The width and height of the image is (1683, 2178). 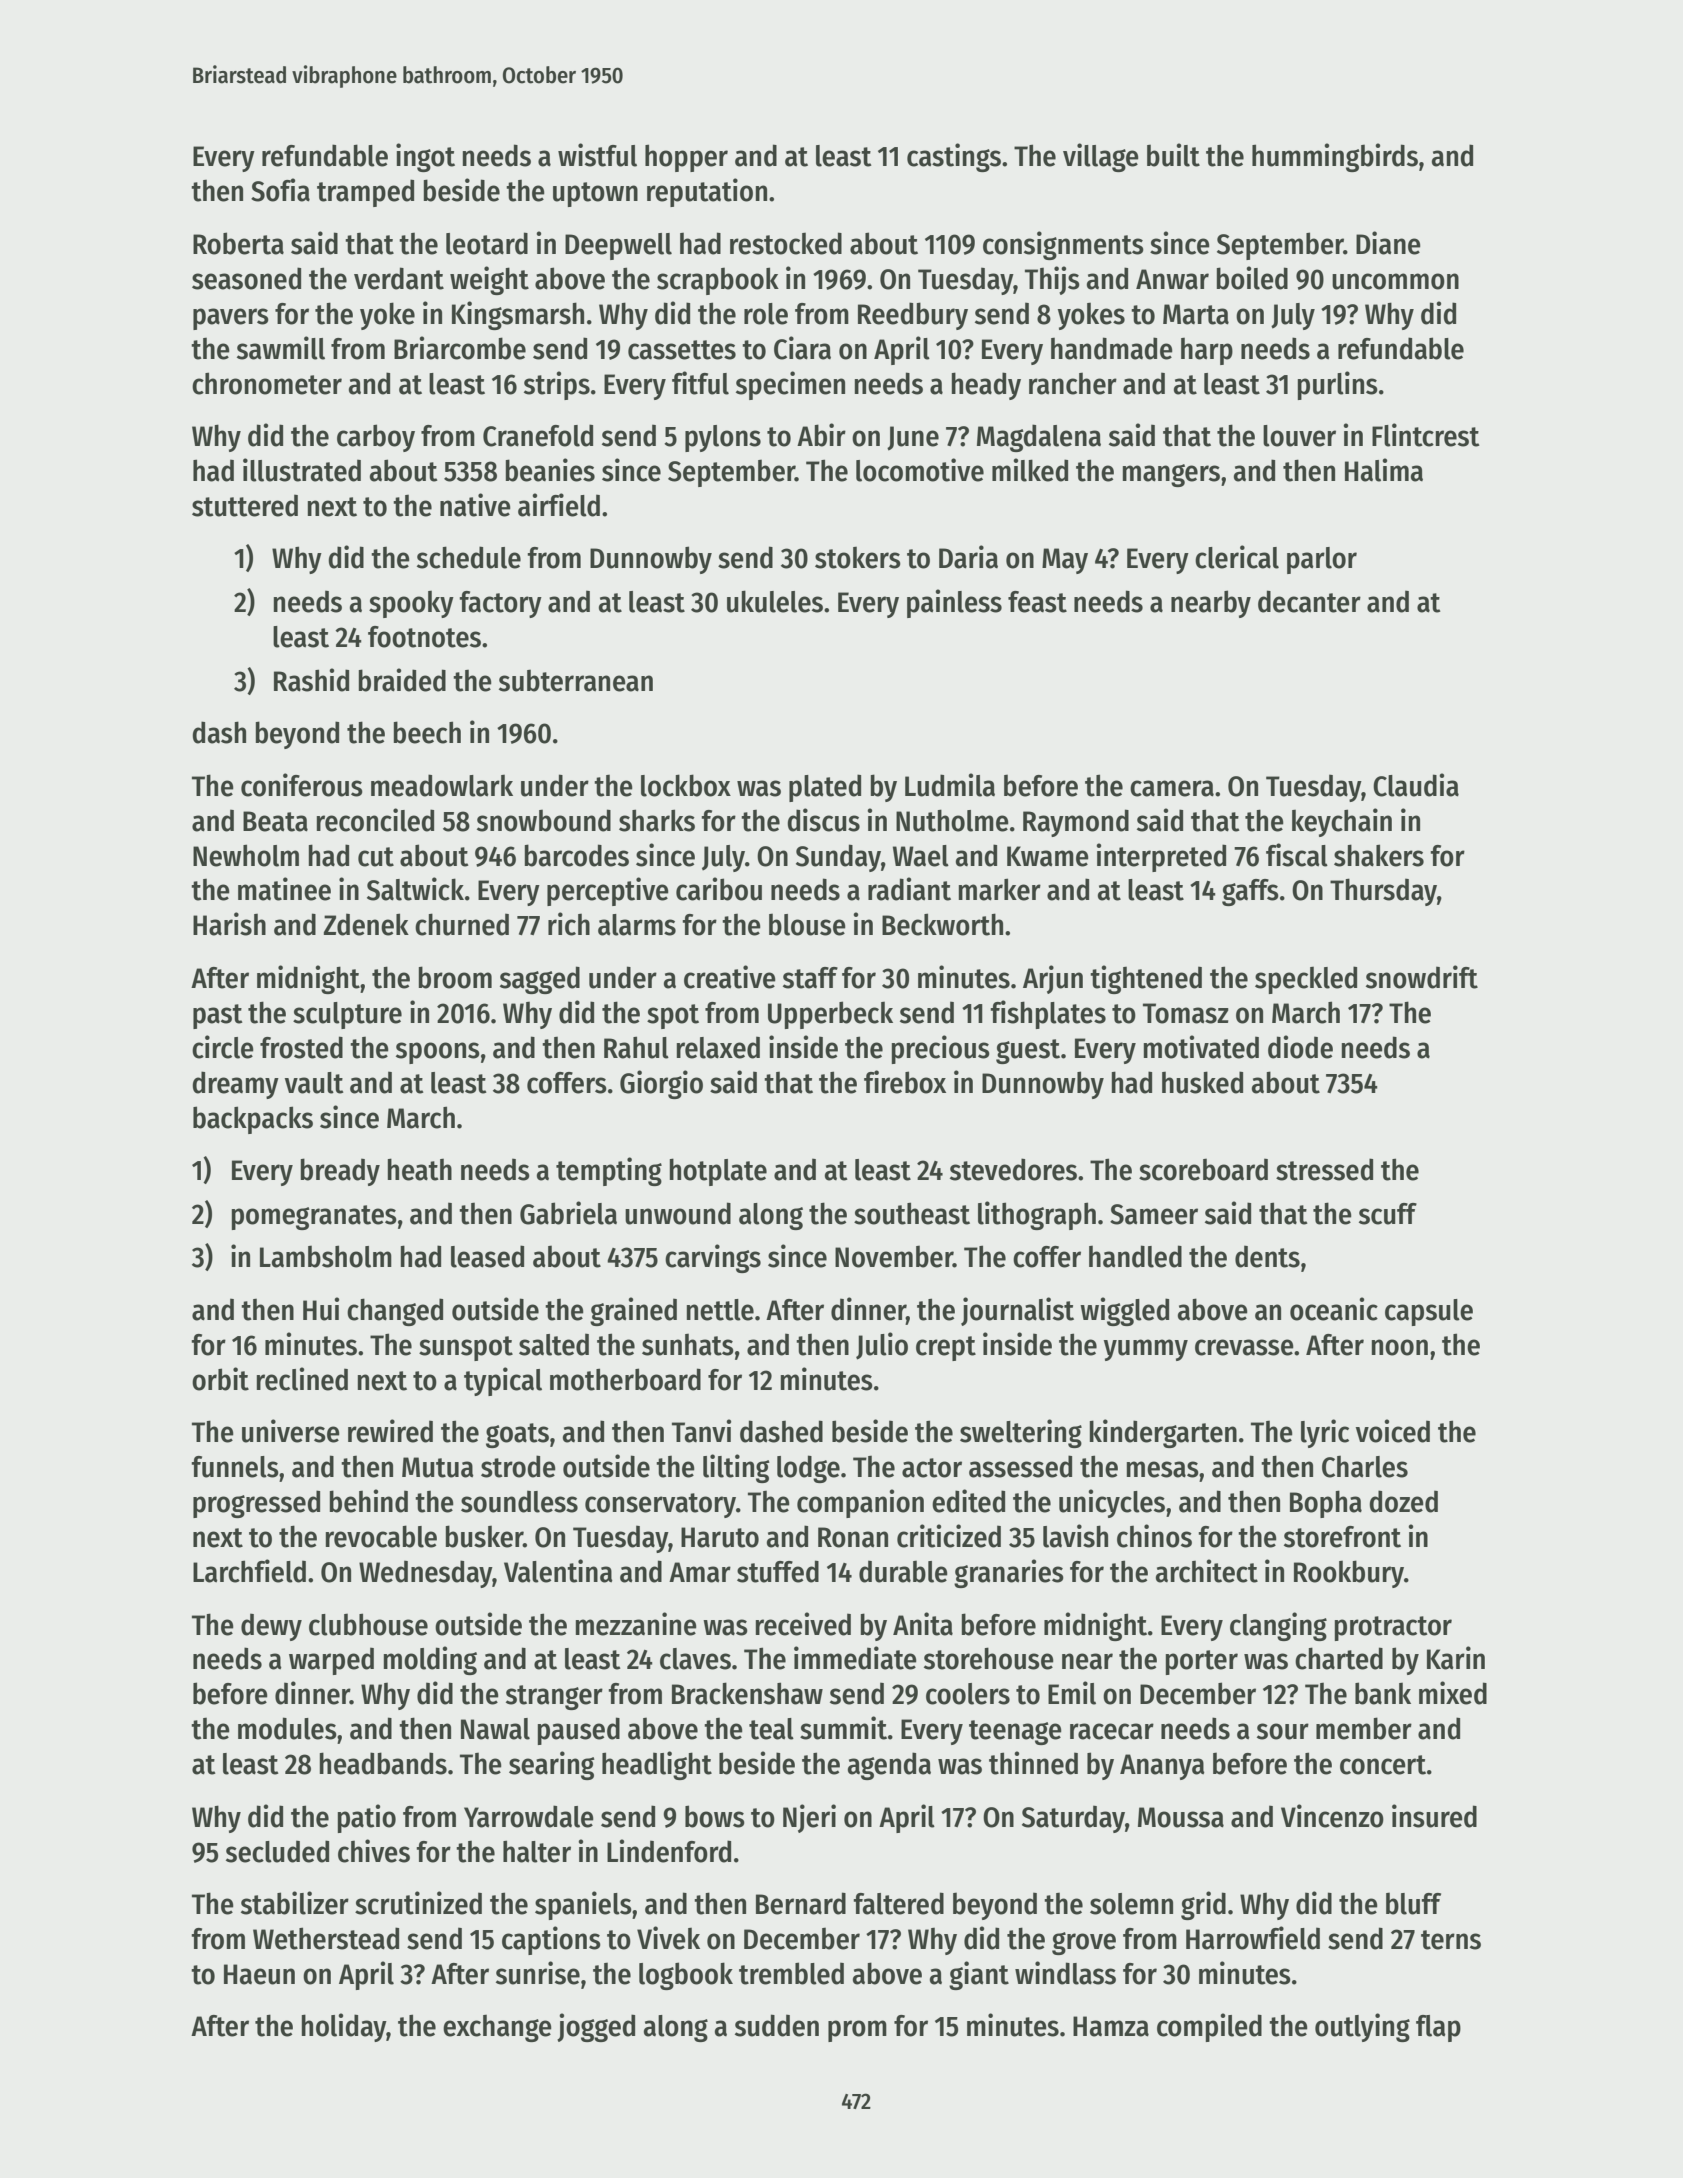 What do you see at coordinates (954, 157) in the image?
I see `castings` at bounding box center [954, 157].
